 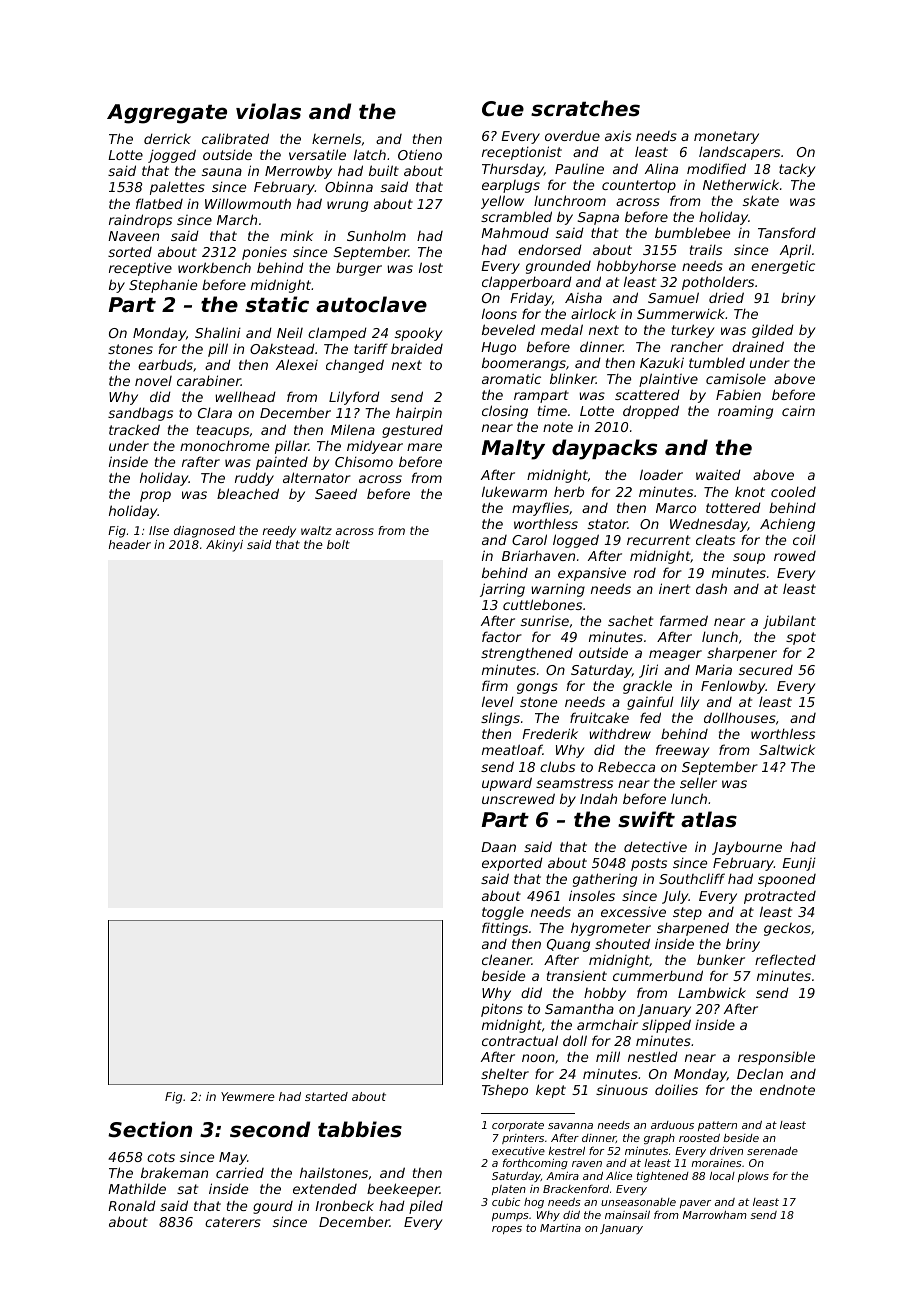 I want to click on started, so click(x=326, y=1096).
